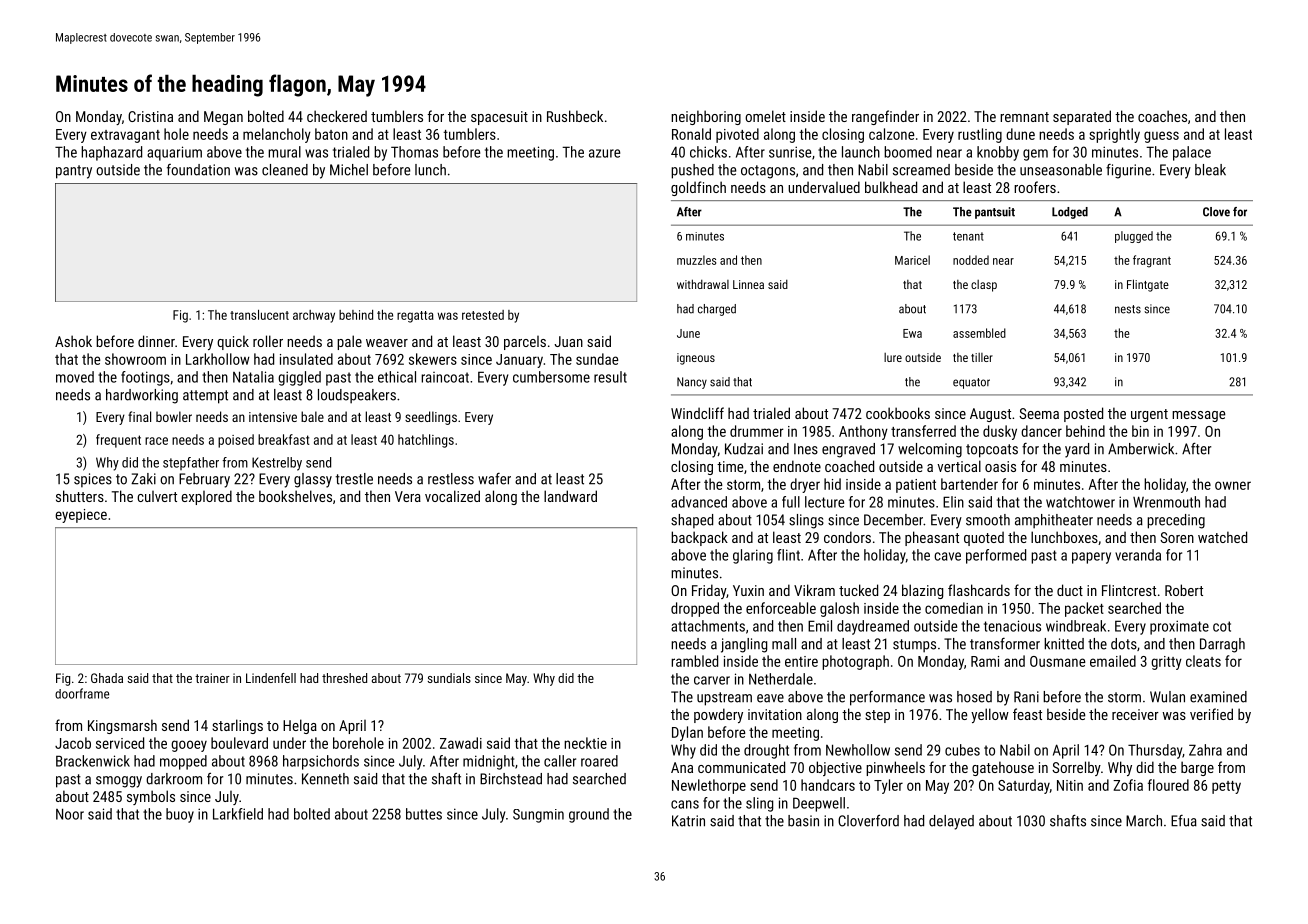 The height and width of the document is (924, 1308). Describe the element at coordinates (119, 782) in the document. I see `smoggy` at that location.
